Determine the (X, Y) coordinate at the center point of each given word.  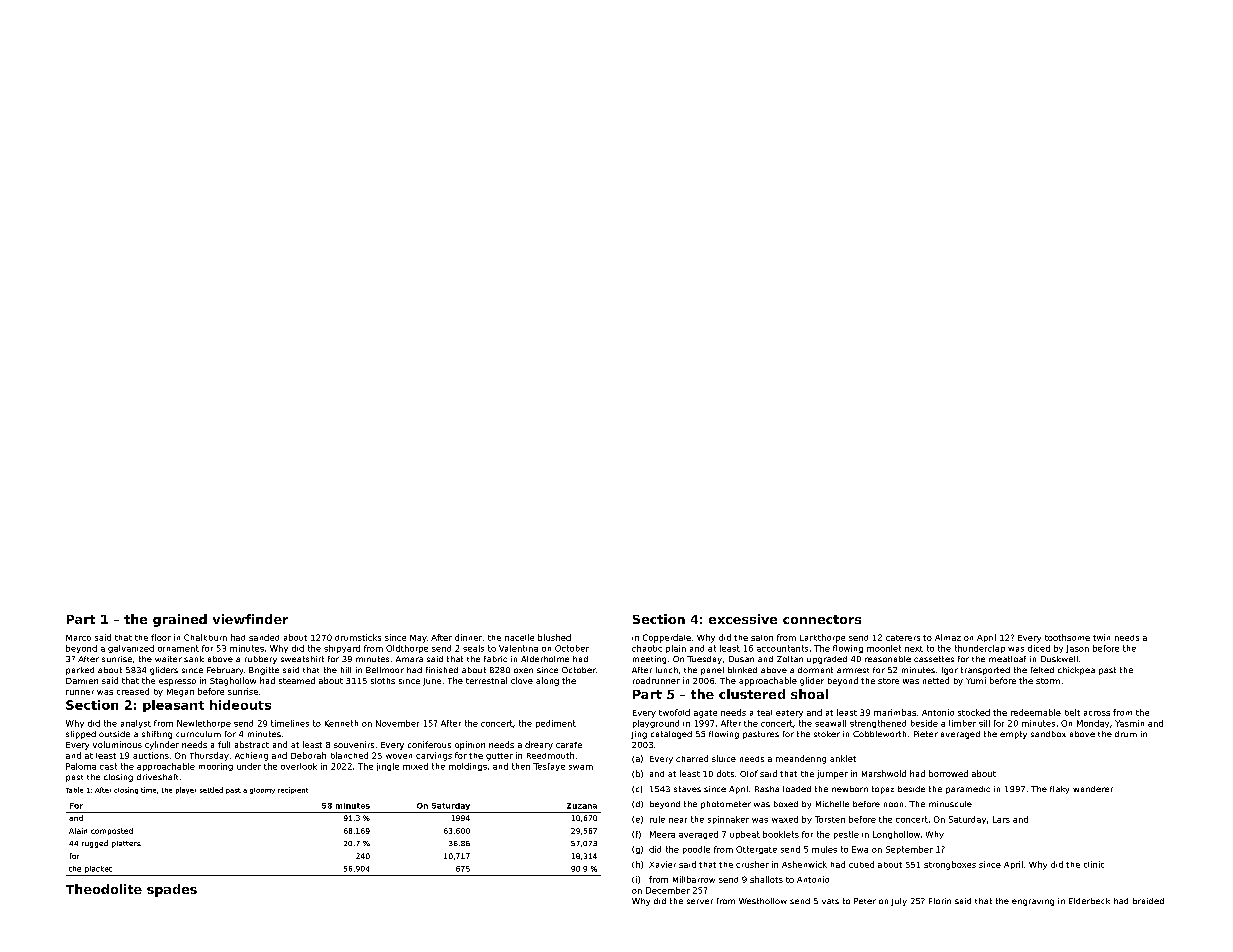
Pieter (926, 734)
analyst (136, 724)
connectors (822, 619)
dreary (539, 745)
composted (112, 831)
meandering (801, 759)
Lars (1001, 819)
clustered (752, 694)
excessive (743, 619)
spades (172, 890)
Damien (82, 681)
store (888, 681)
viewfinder (250, 619)
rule (657, 819)
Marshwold (884, 773)
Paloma (81, 766)
